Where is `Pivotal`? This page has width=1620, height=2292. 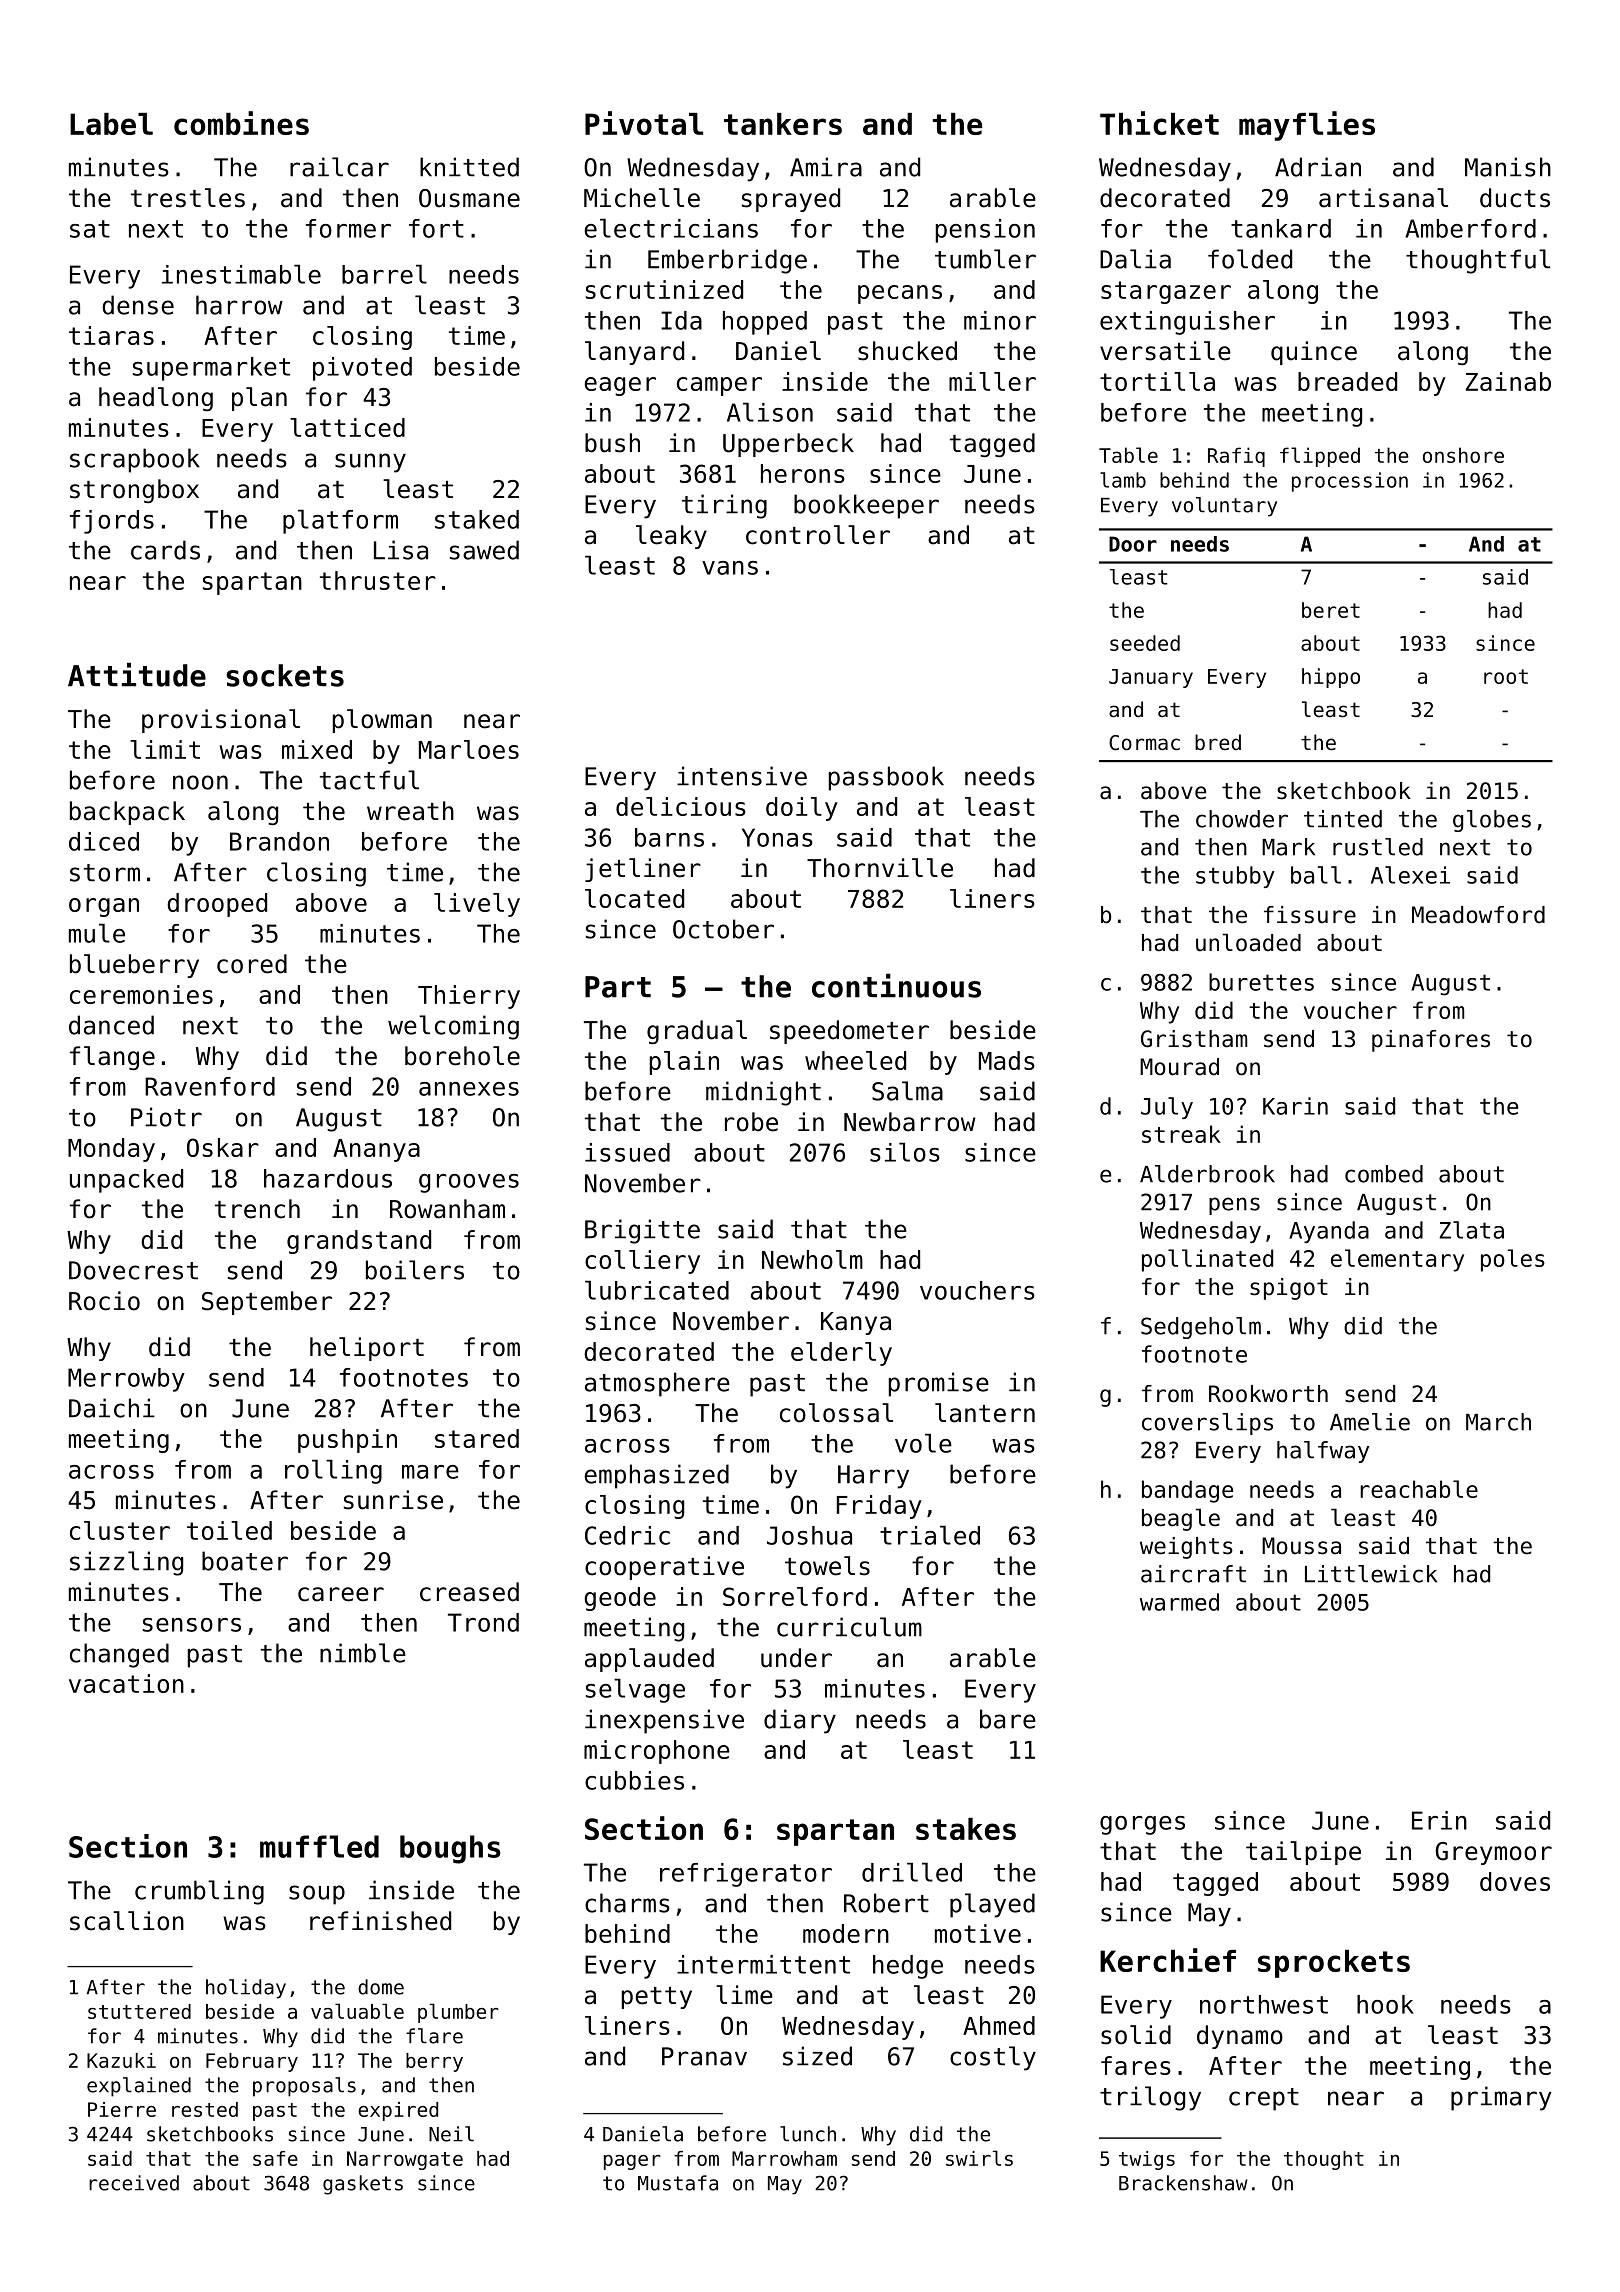 Pivotal is located at coordinates (644, 123).
